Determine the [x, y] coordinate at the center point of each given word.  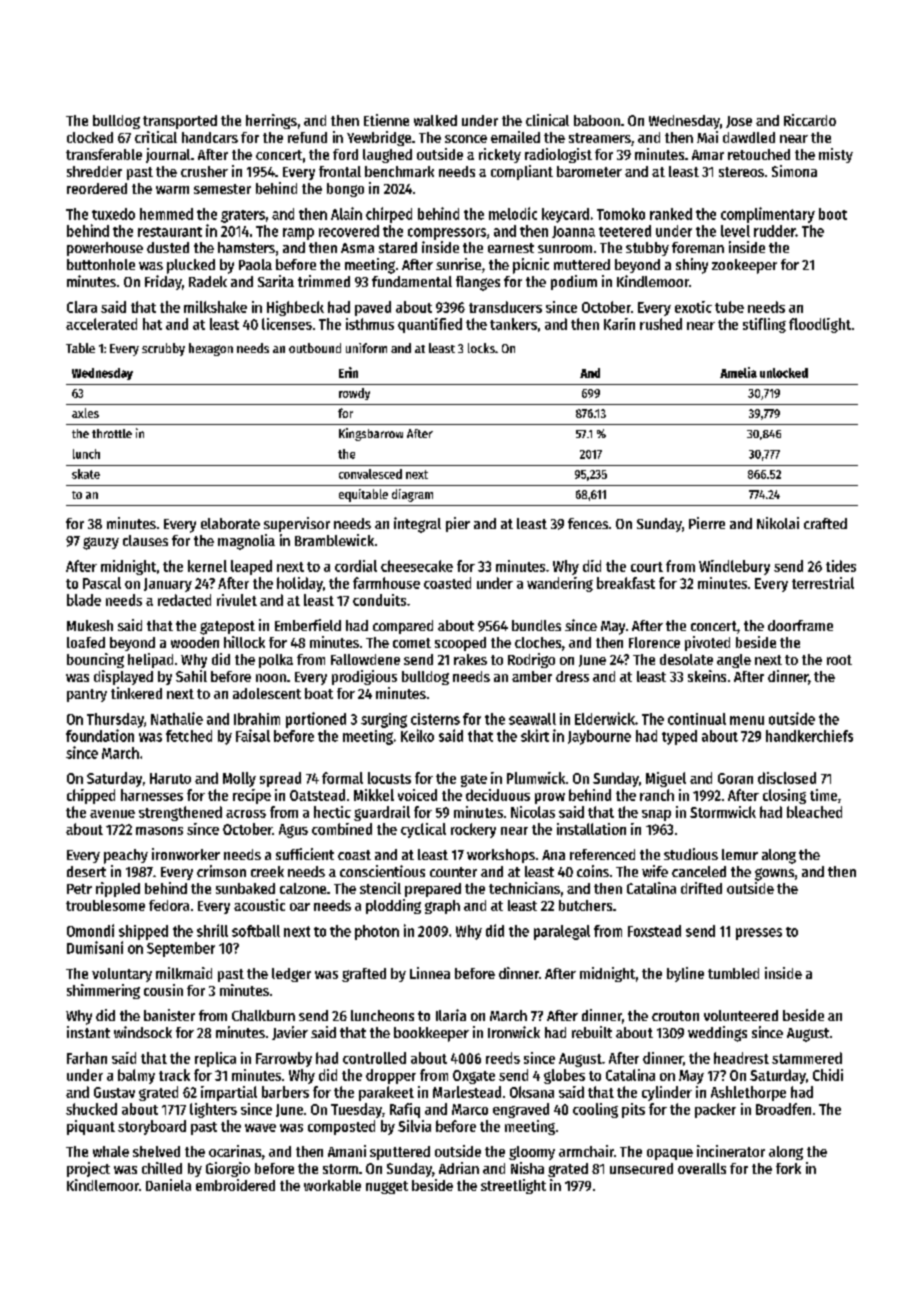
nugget [387, 1187]
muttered [582, 264]
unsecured [641, 1168]
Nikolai [778, 523]
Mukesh [90, 625]
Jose [739, 122]
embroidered [235, 1185]
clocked [90, 137]
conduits [379, 600]
